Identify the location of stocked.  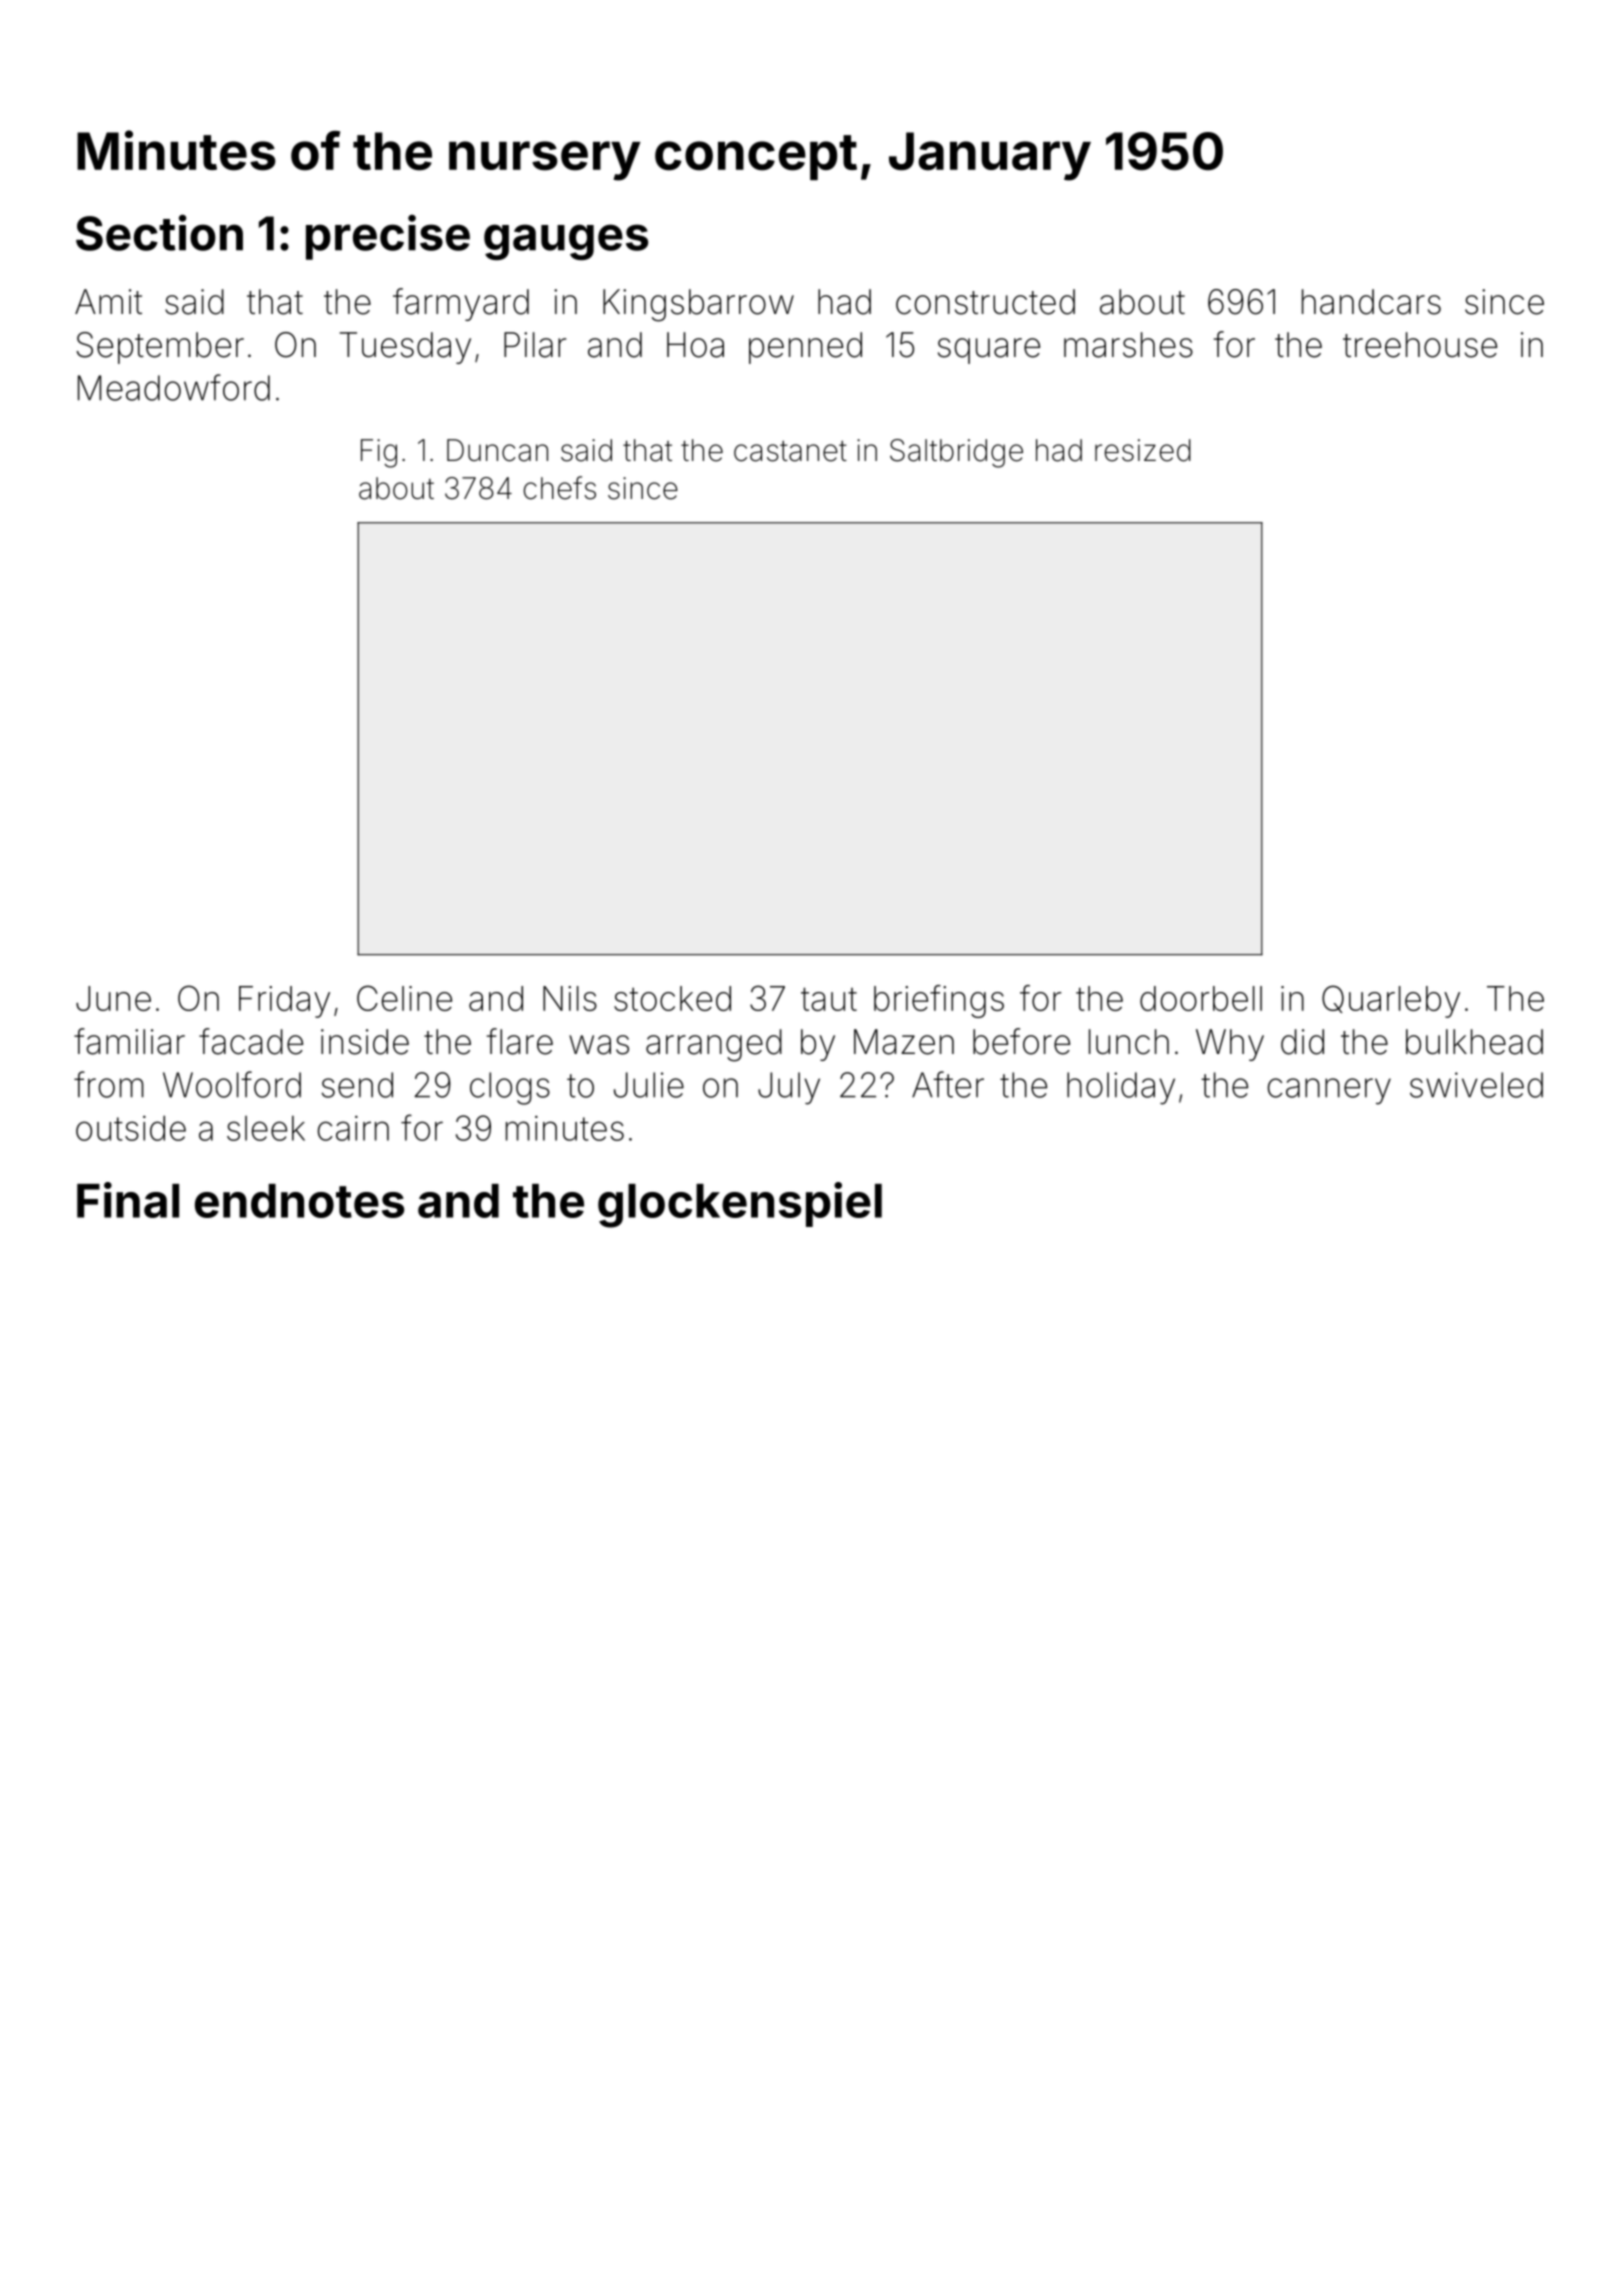
(672, 998).
